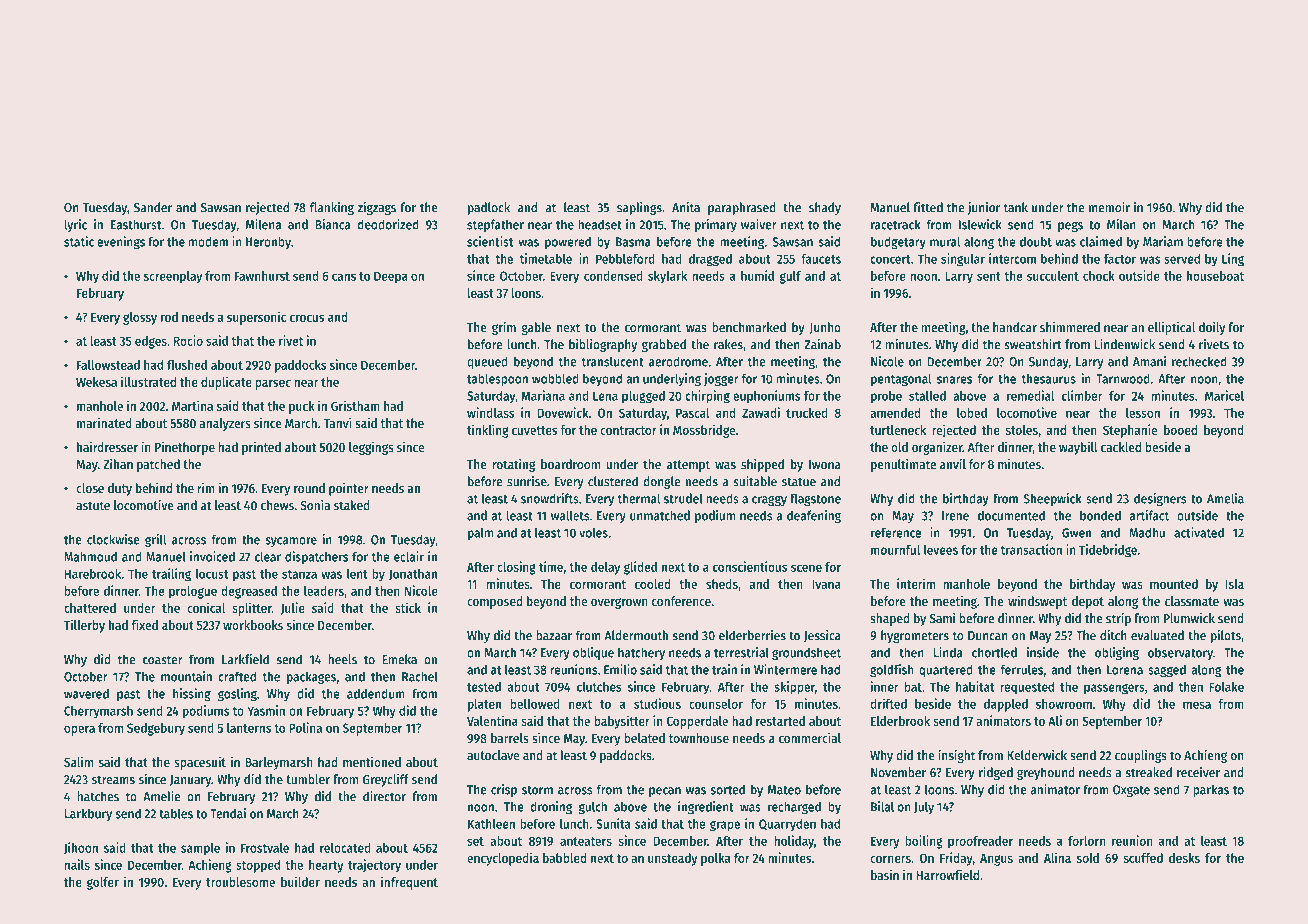 The height and width of the screenshot is (924, 1308). Describe the element at coordinates (741, 652) in the screenshot. I see `terrestrial` at that location.
